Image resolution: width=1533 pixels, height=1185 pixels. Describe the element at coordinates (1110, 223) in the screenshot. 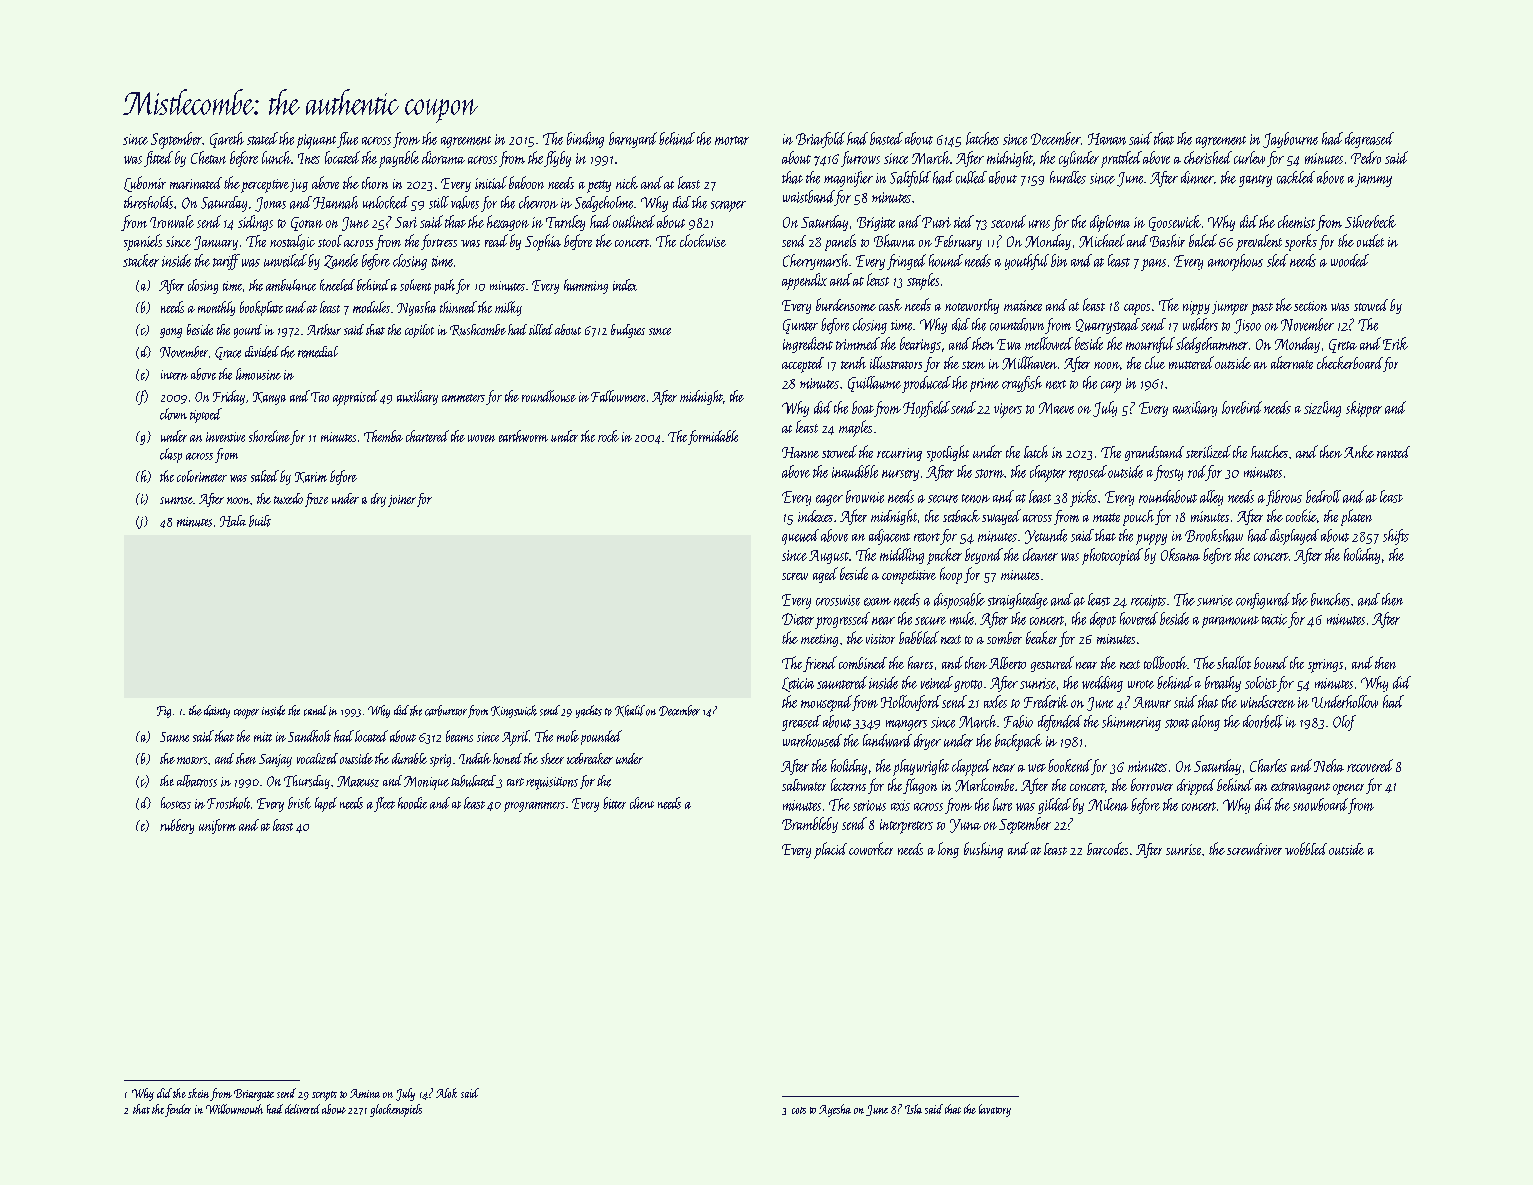

I see `diploma` at that location.
